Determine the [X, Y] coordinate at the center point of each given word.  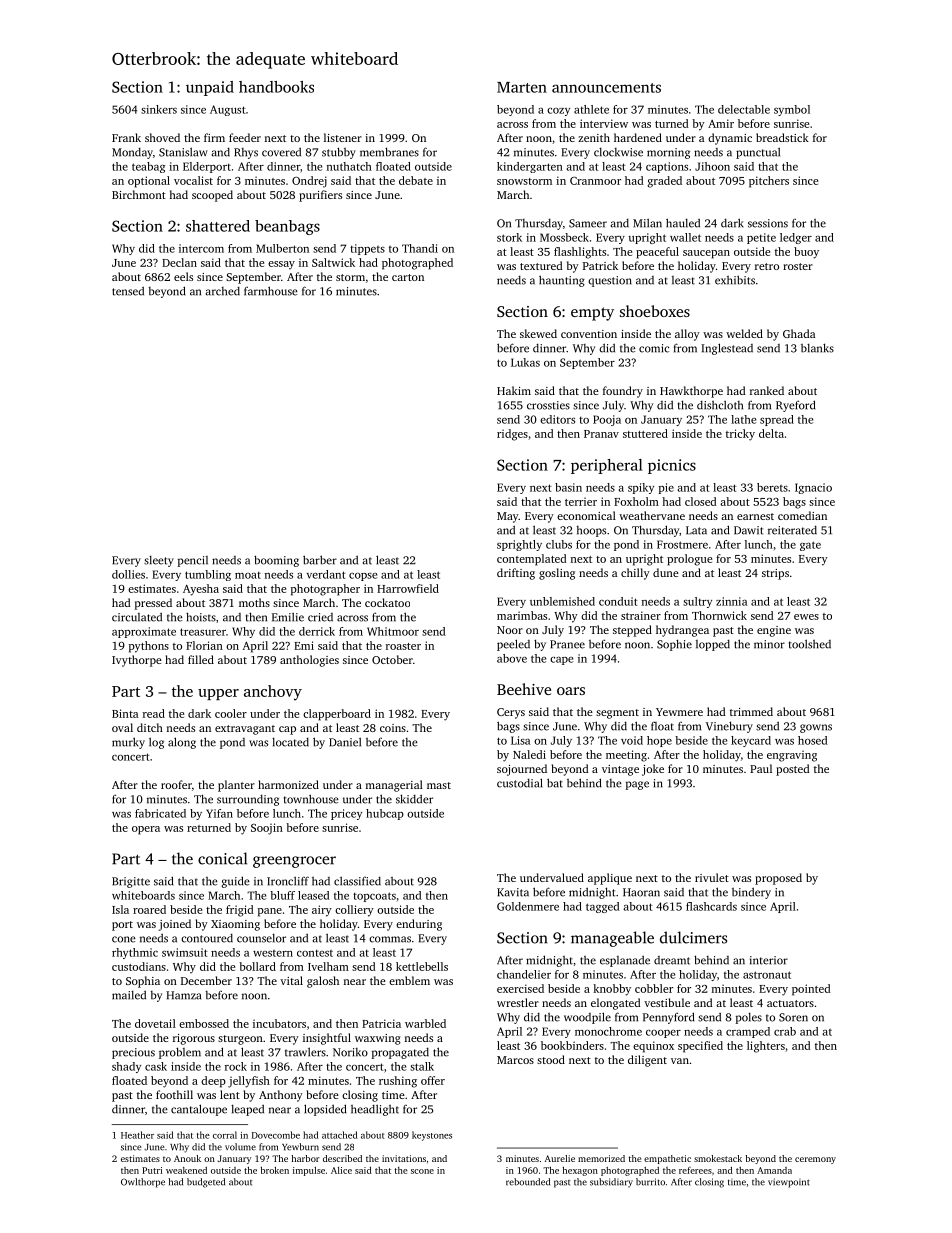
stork [509, 237]
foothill [174, 1094]
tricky [740, 435]
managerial [394, 786]
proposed [778, 879]
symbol [792, 110]
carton [408, 277]
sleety [159, 561]
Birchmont [139, 194]
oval [122, 727]
